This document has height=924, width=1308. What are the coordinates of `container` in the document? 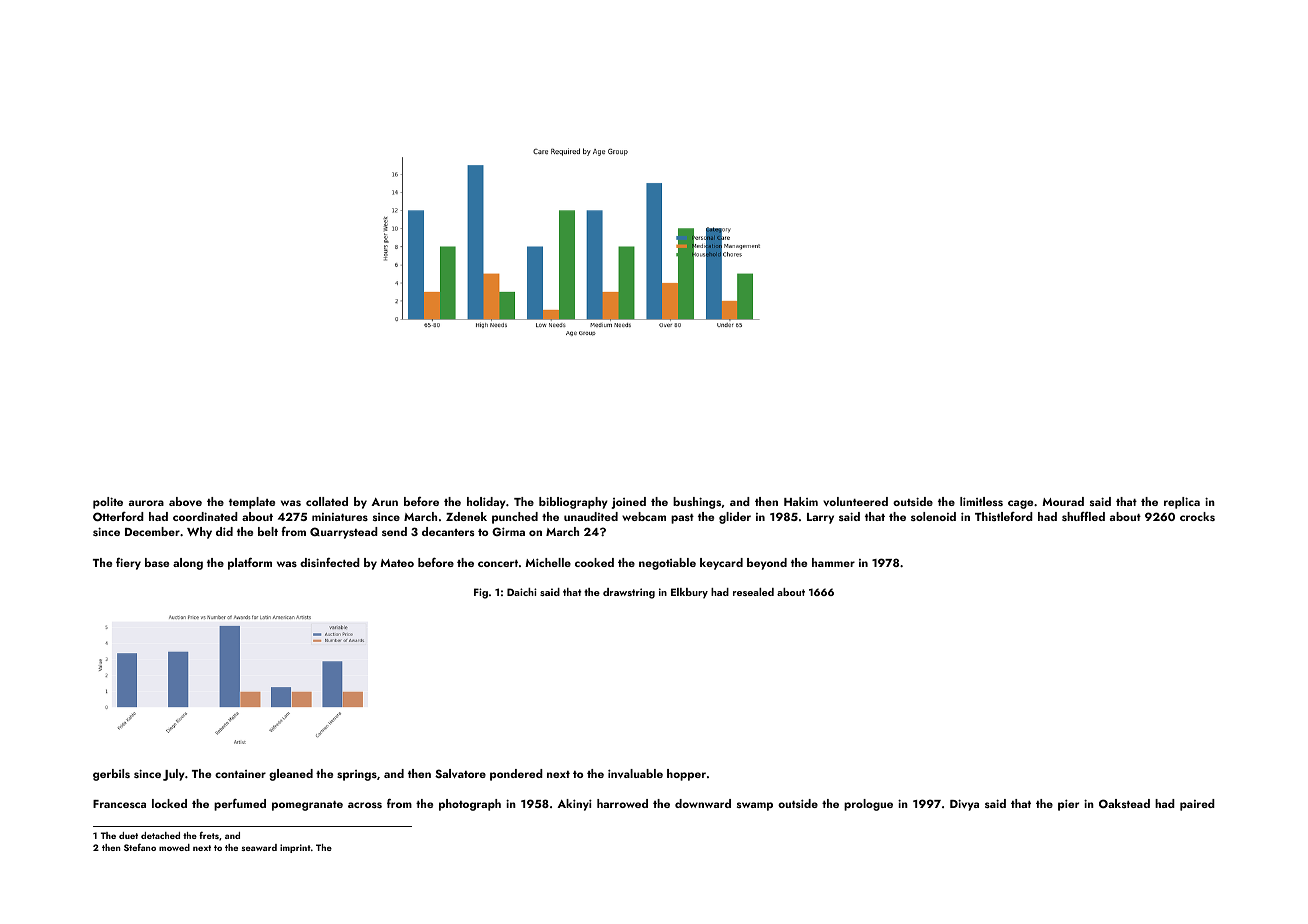 It's located at (240, 774).
